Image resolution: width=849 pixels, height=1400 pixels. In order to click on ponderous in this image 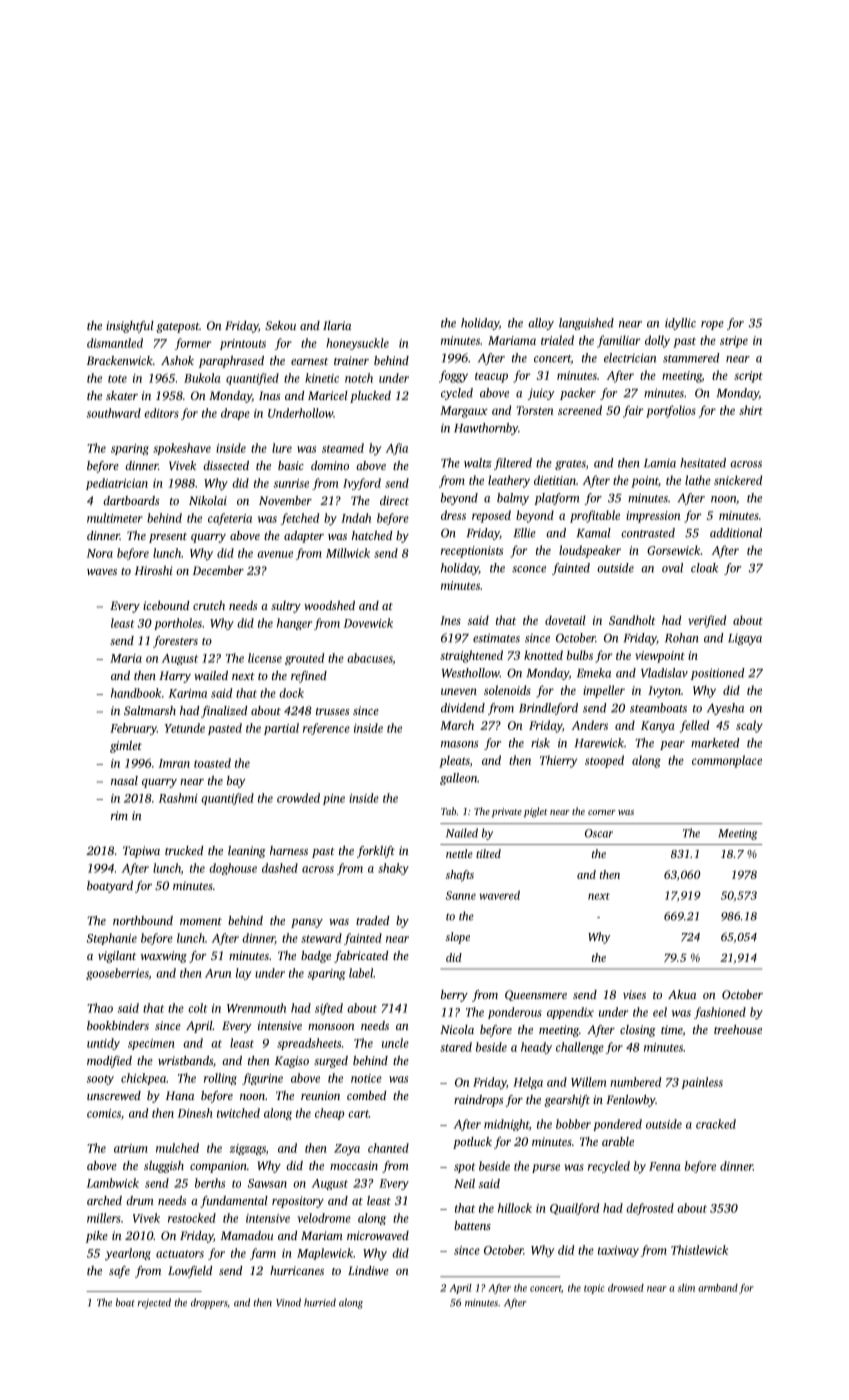, I will do `click(515, 1013)`.
